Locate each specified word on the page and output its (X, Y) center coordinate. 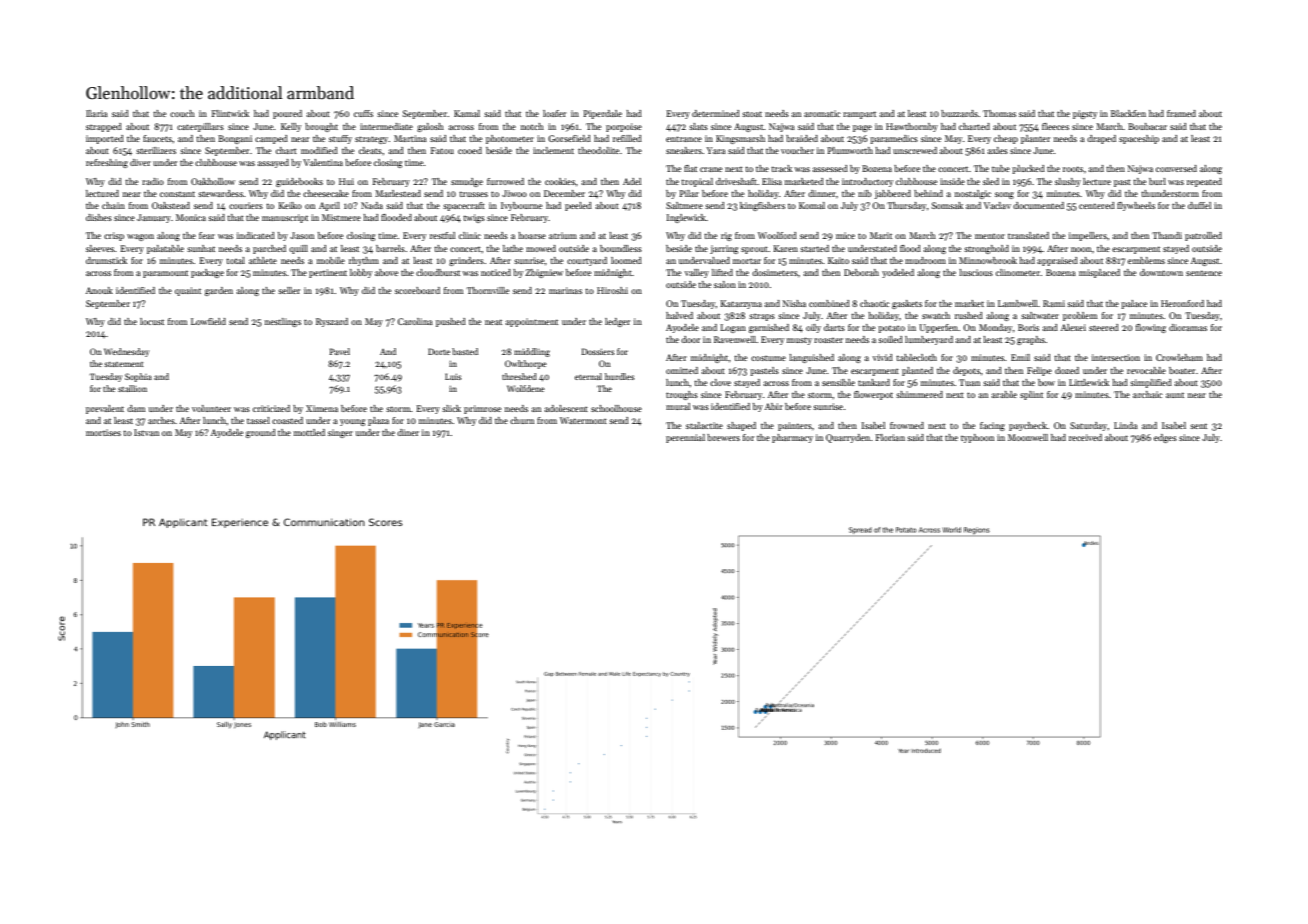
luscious (976, 272)
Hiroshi (612, 290)
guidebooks (299, 182)
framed (1181, 113)
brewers (723, 437)
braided (802, 138)
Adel (632, 181)
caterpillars (200, 127)
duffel (1199, 205)
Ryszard (332, 322)
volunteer (211, 408)
